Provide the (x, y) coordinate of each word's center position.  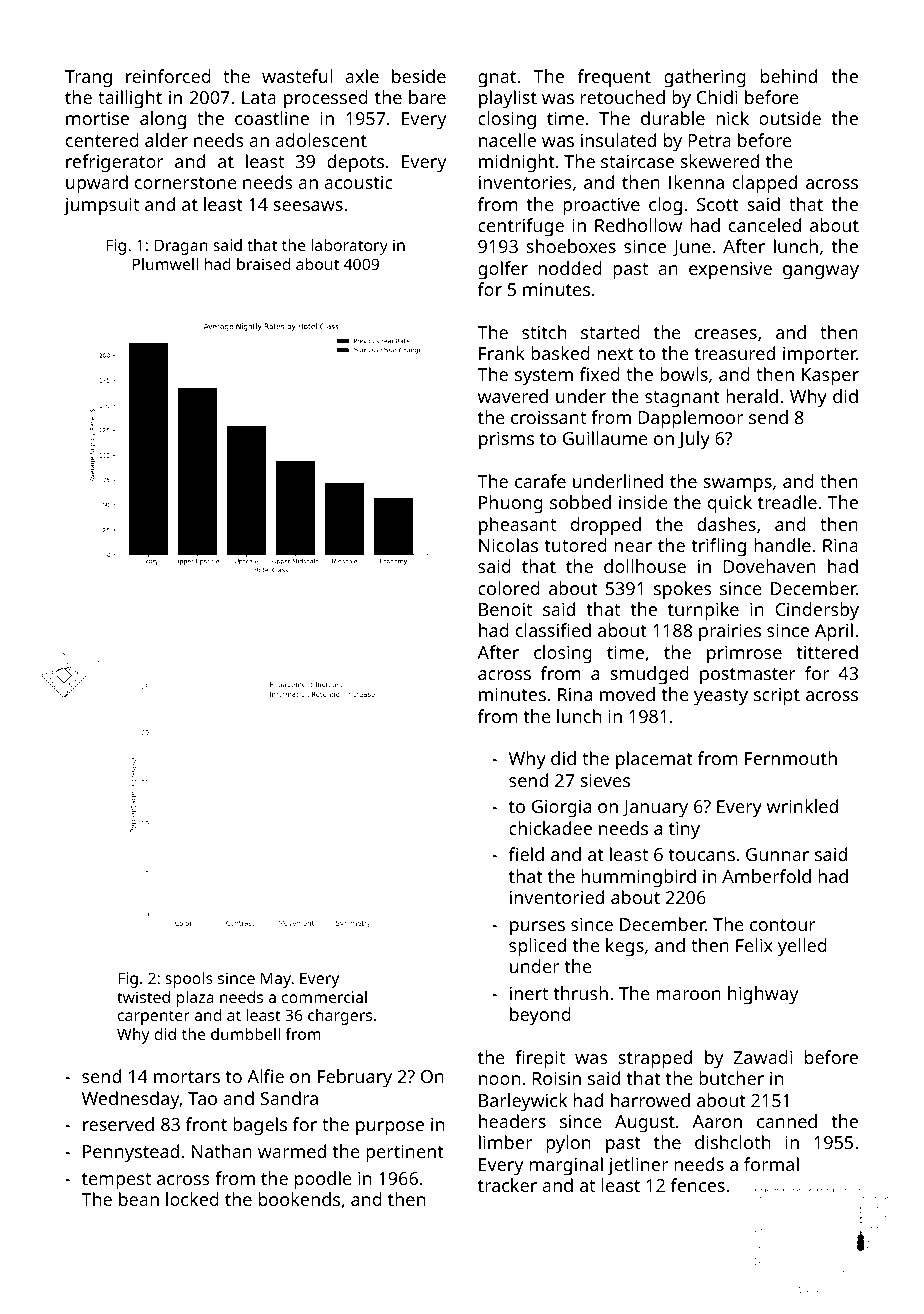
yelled (802, 947)
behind (789, 76)
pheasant (517, 526)
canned (787, 1121)
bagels (260, 1126)
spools (189, 980)
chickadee (550, 828)
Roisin (556, 1078)
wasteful (297, 76)
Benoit (505, 609)
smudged (649, 675)
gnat (497, 79)
